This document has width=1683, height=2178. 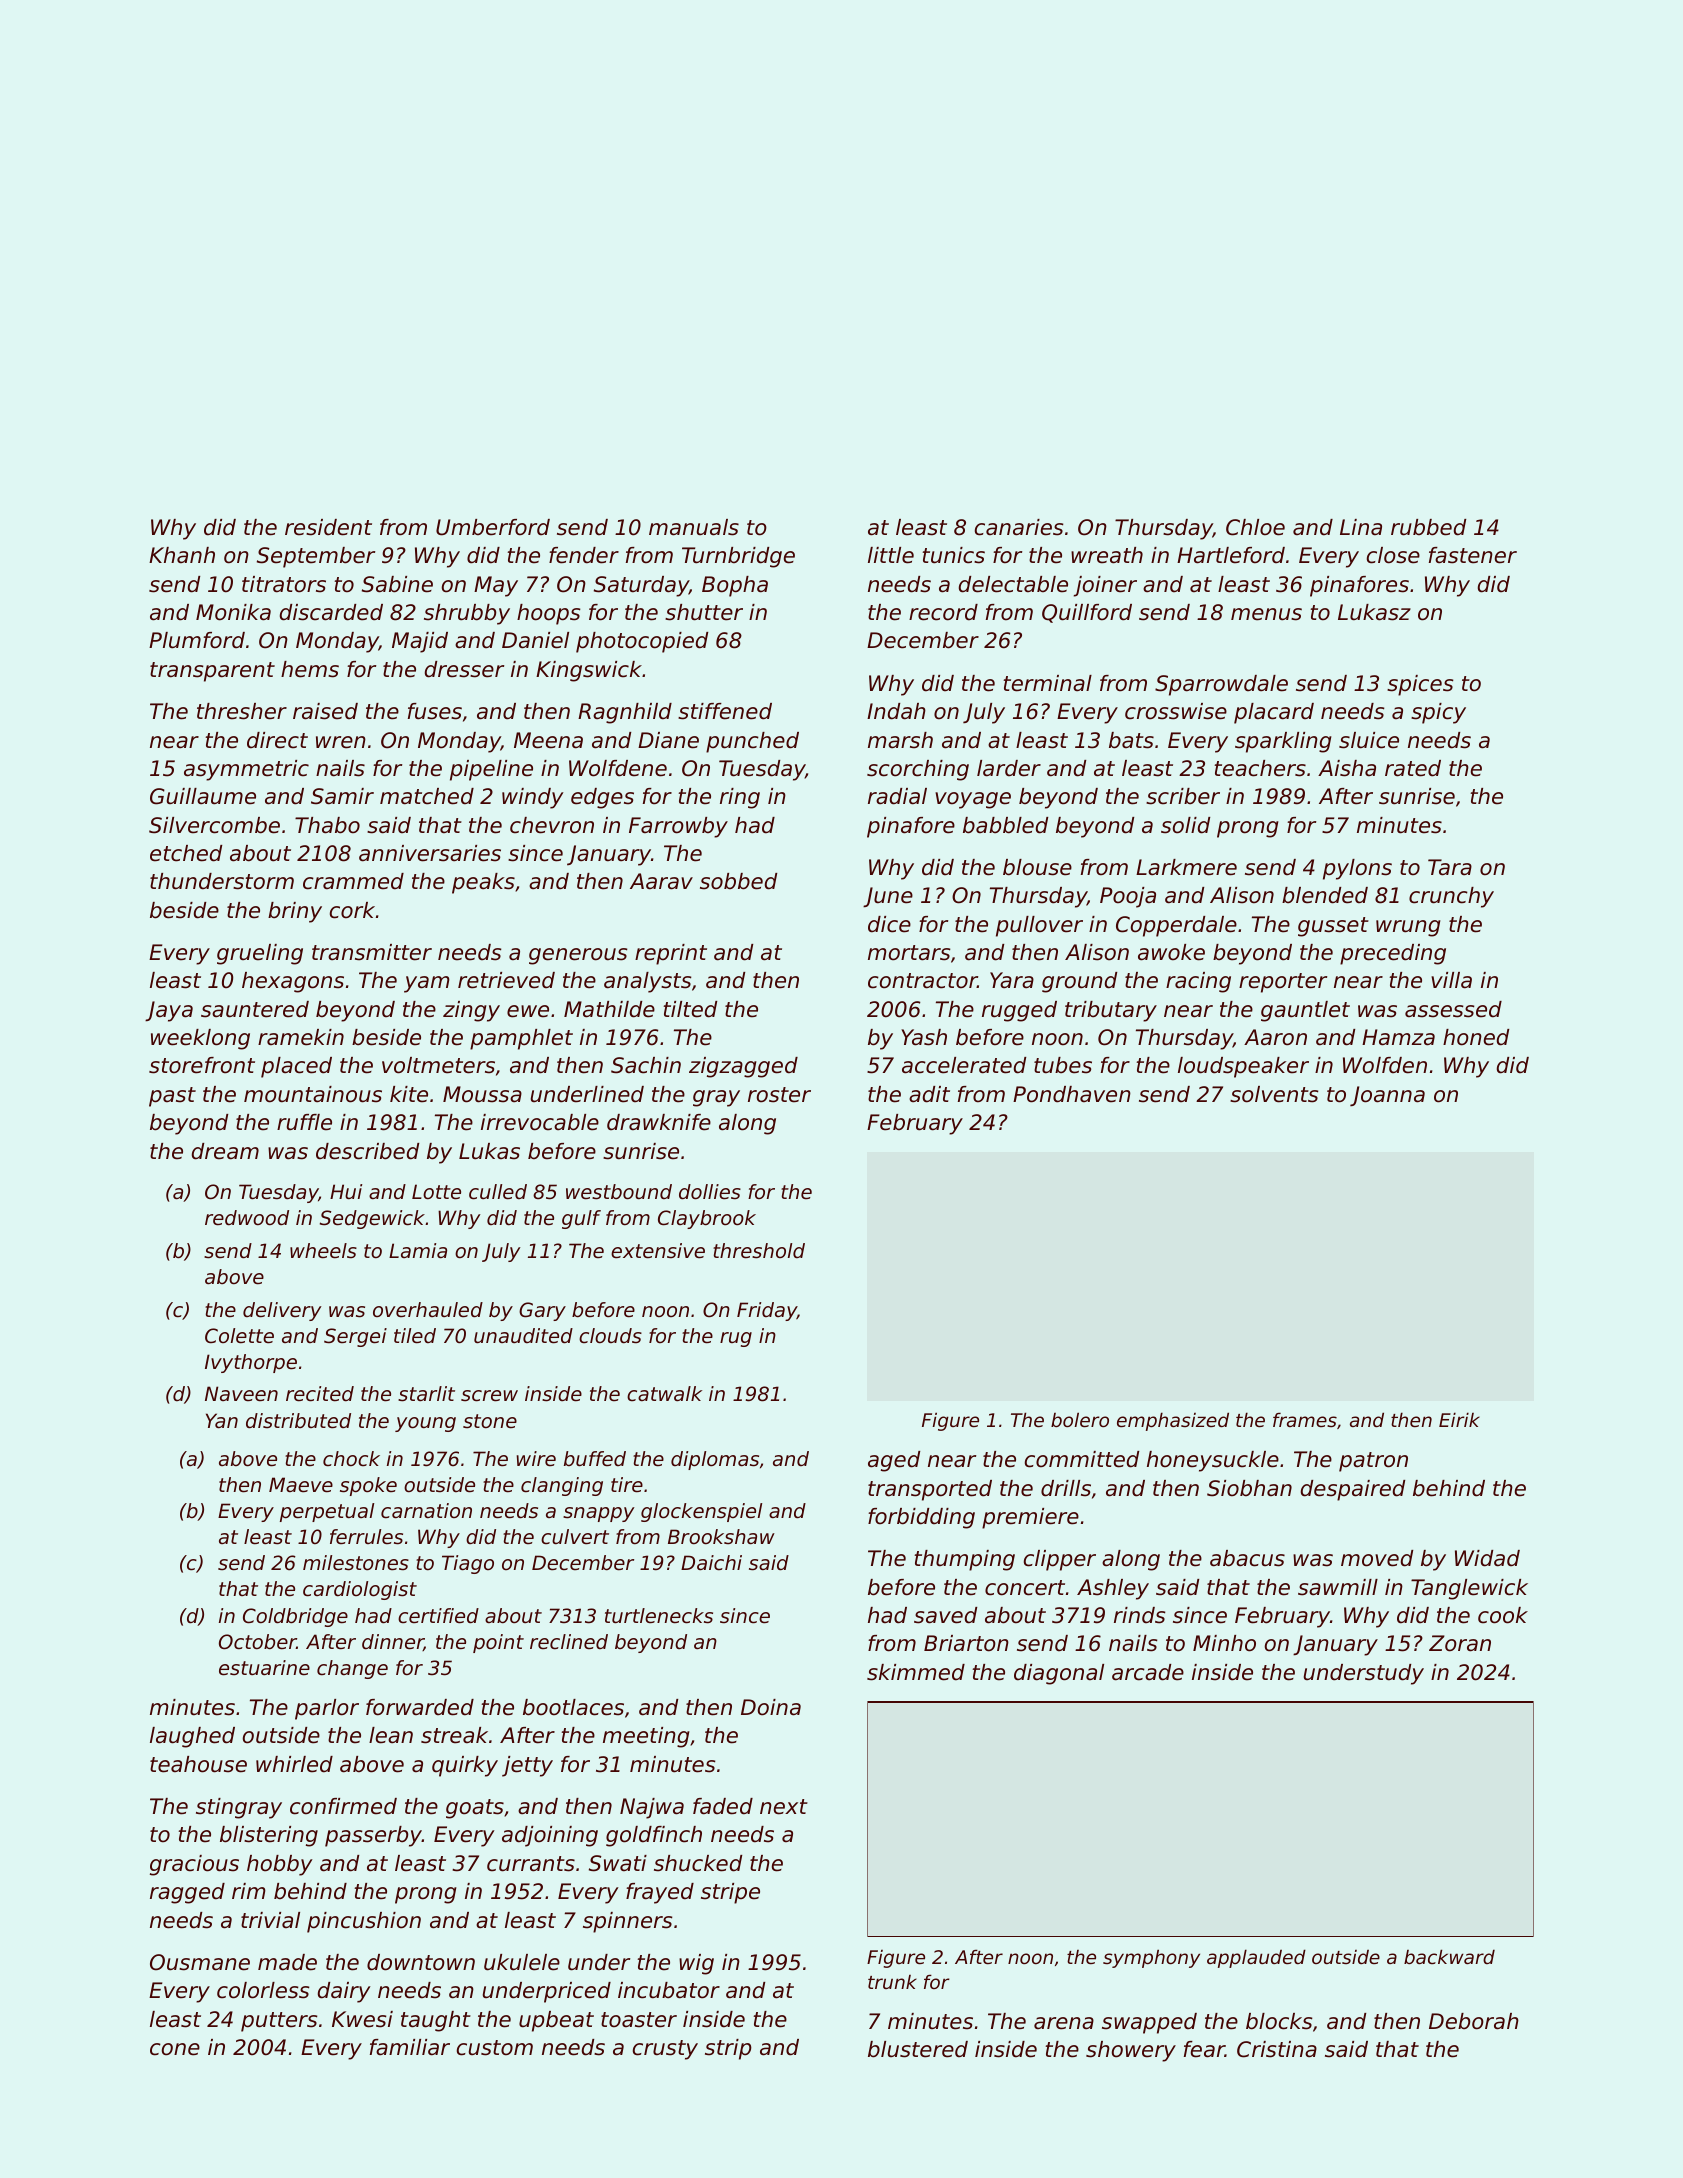 What do you see at coordinates (1460, 1643) in the document?
I see `Zoran` at bounding box center [1460, 1643].
